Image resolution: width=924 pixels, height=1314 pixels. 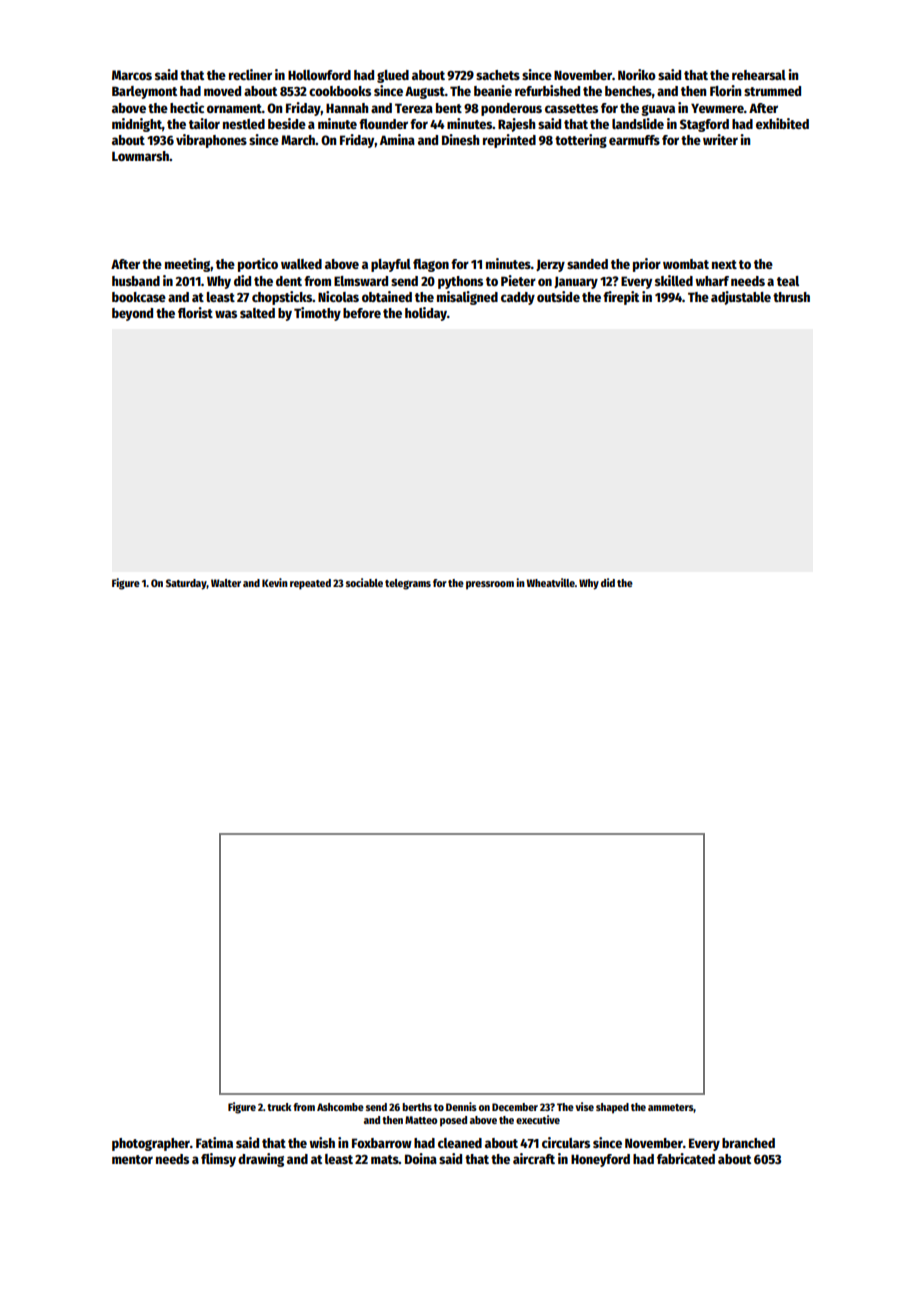 What do you see at coordinates (298, 140) in the document?
I see `March` at bounding box center [298, 140].
